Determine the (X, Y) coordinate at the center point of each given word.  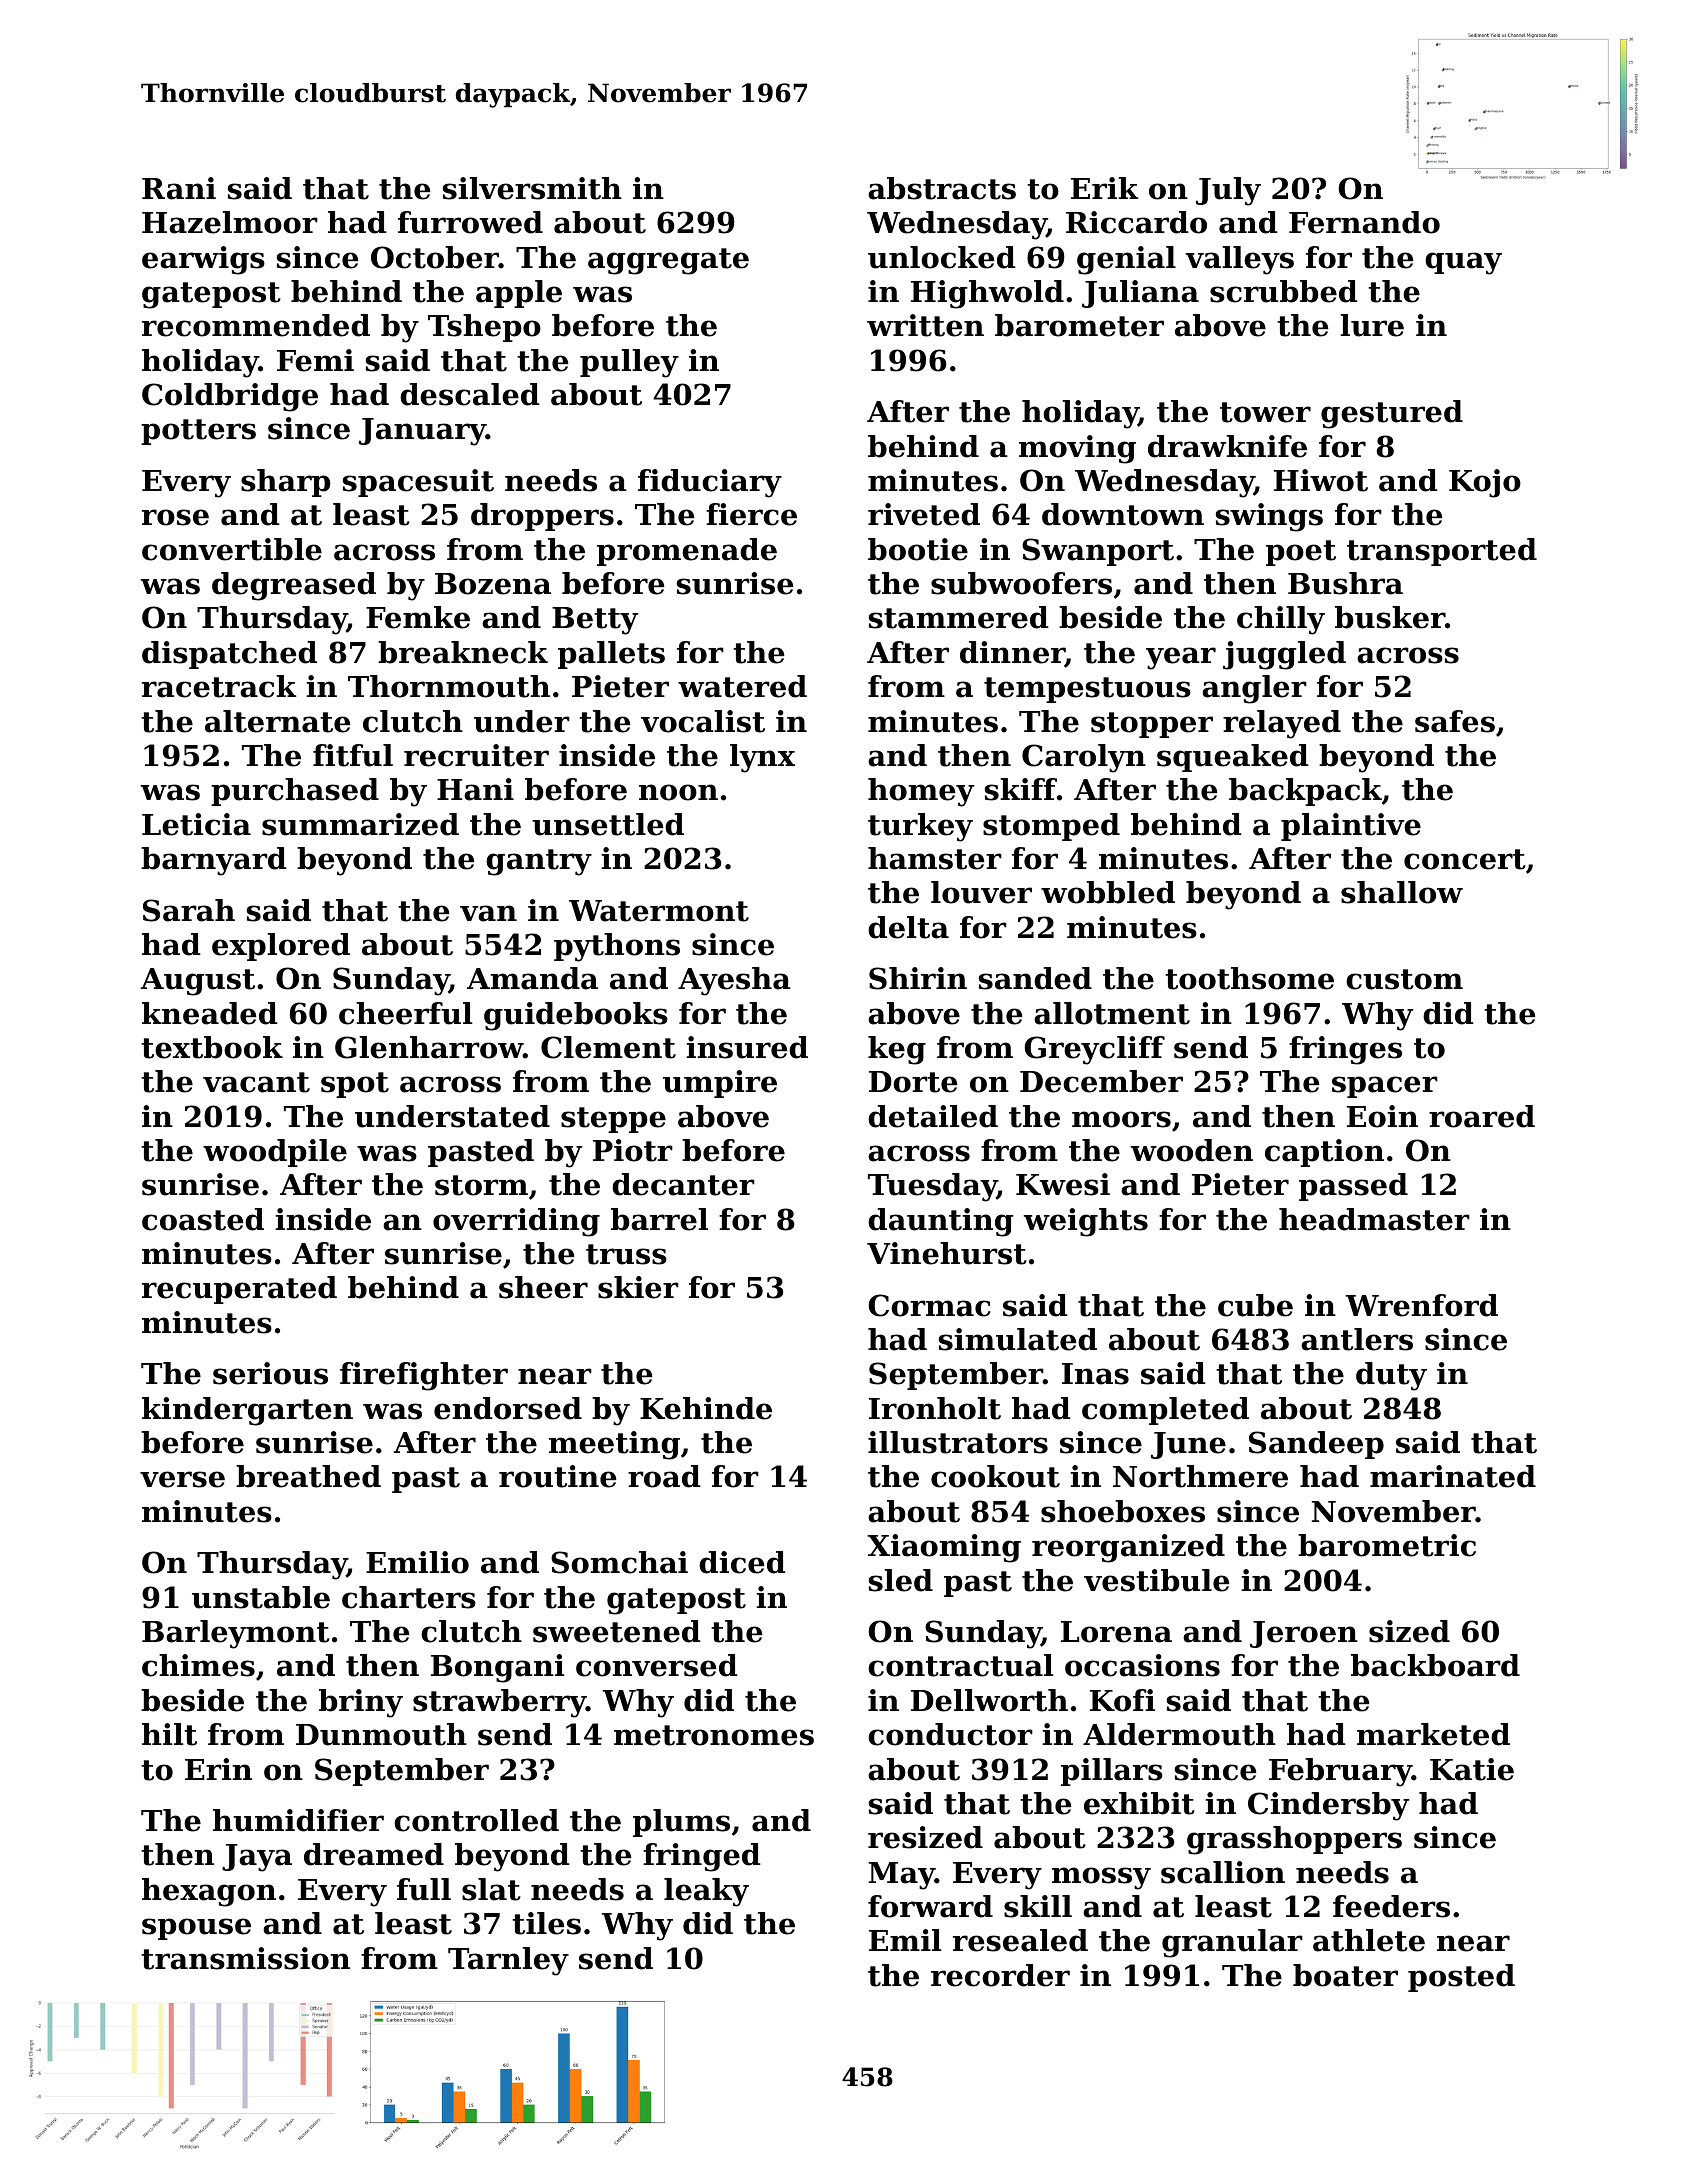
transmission (245, 1958)
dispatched (229, 655)
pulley (629, 363)
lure (1372, 325)
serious (270, 1373)
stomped (1051, 827)
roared (1482, 1116)
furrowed (470, 222)
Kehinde (706, 1408)
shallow (1402, 892)
